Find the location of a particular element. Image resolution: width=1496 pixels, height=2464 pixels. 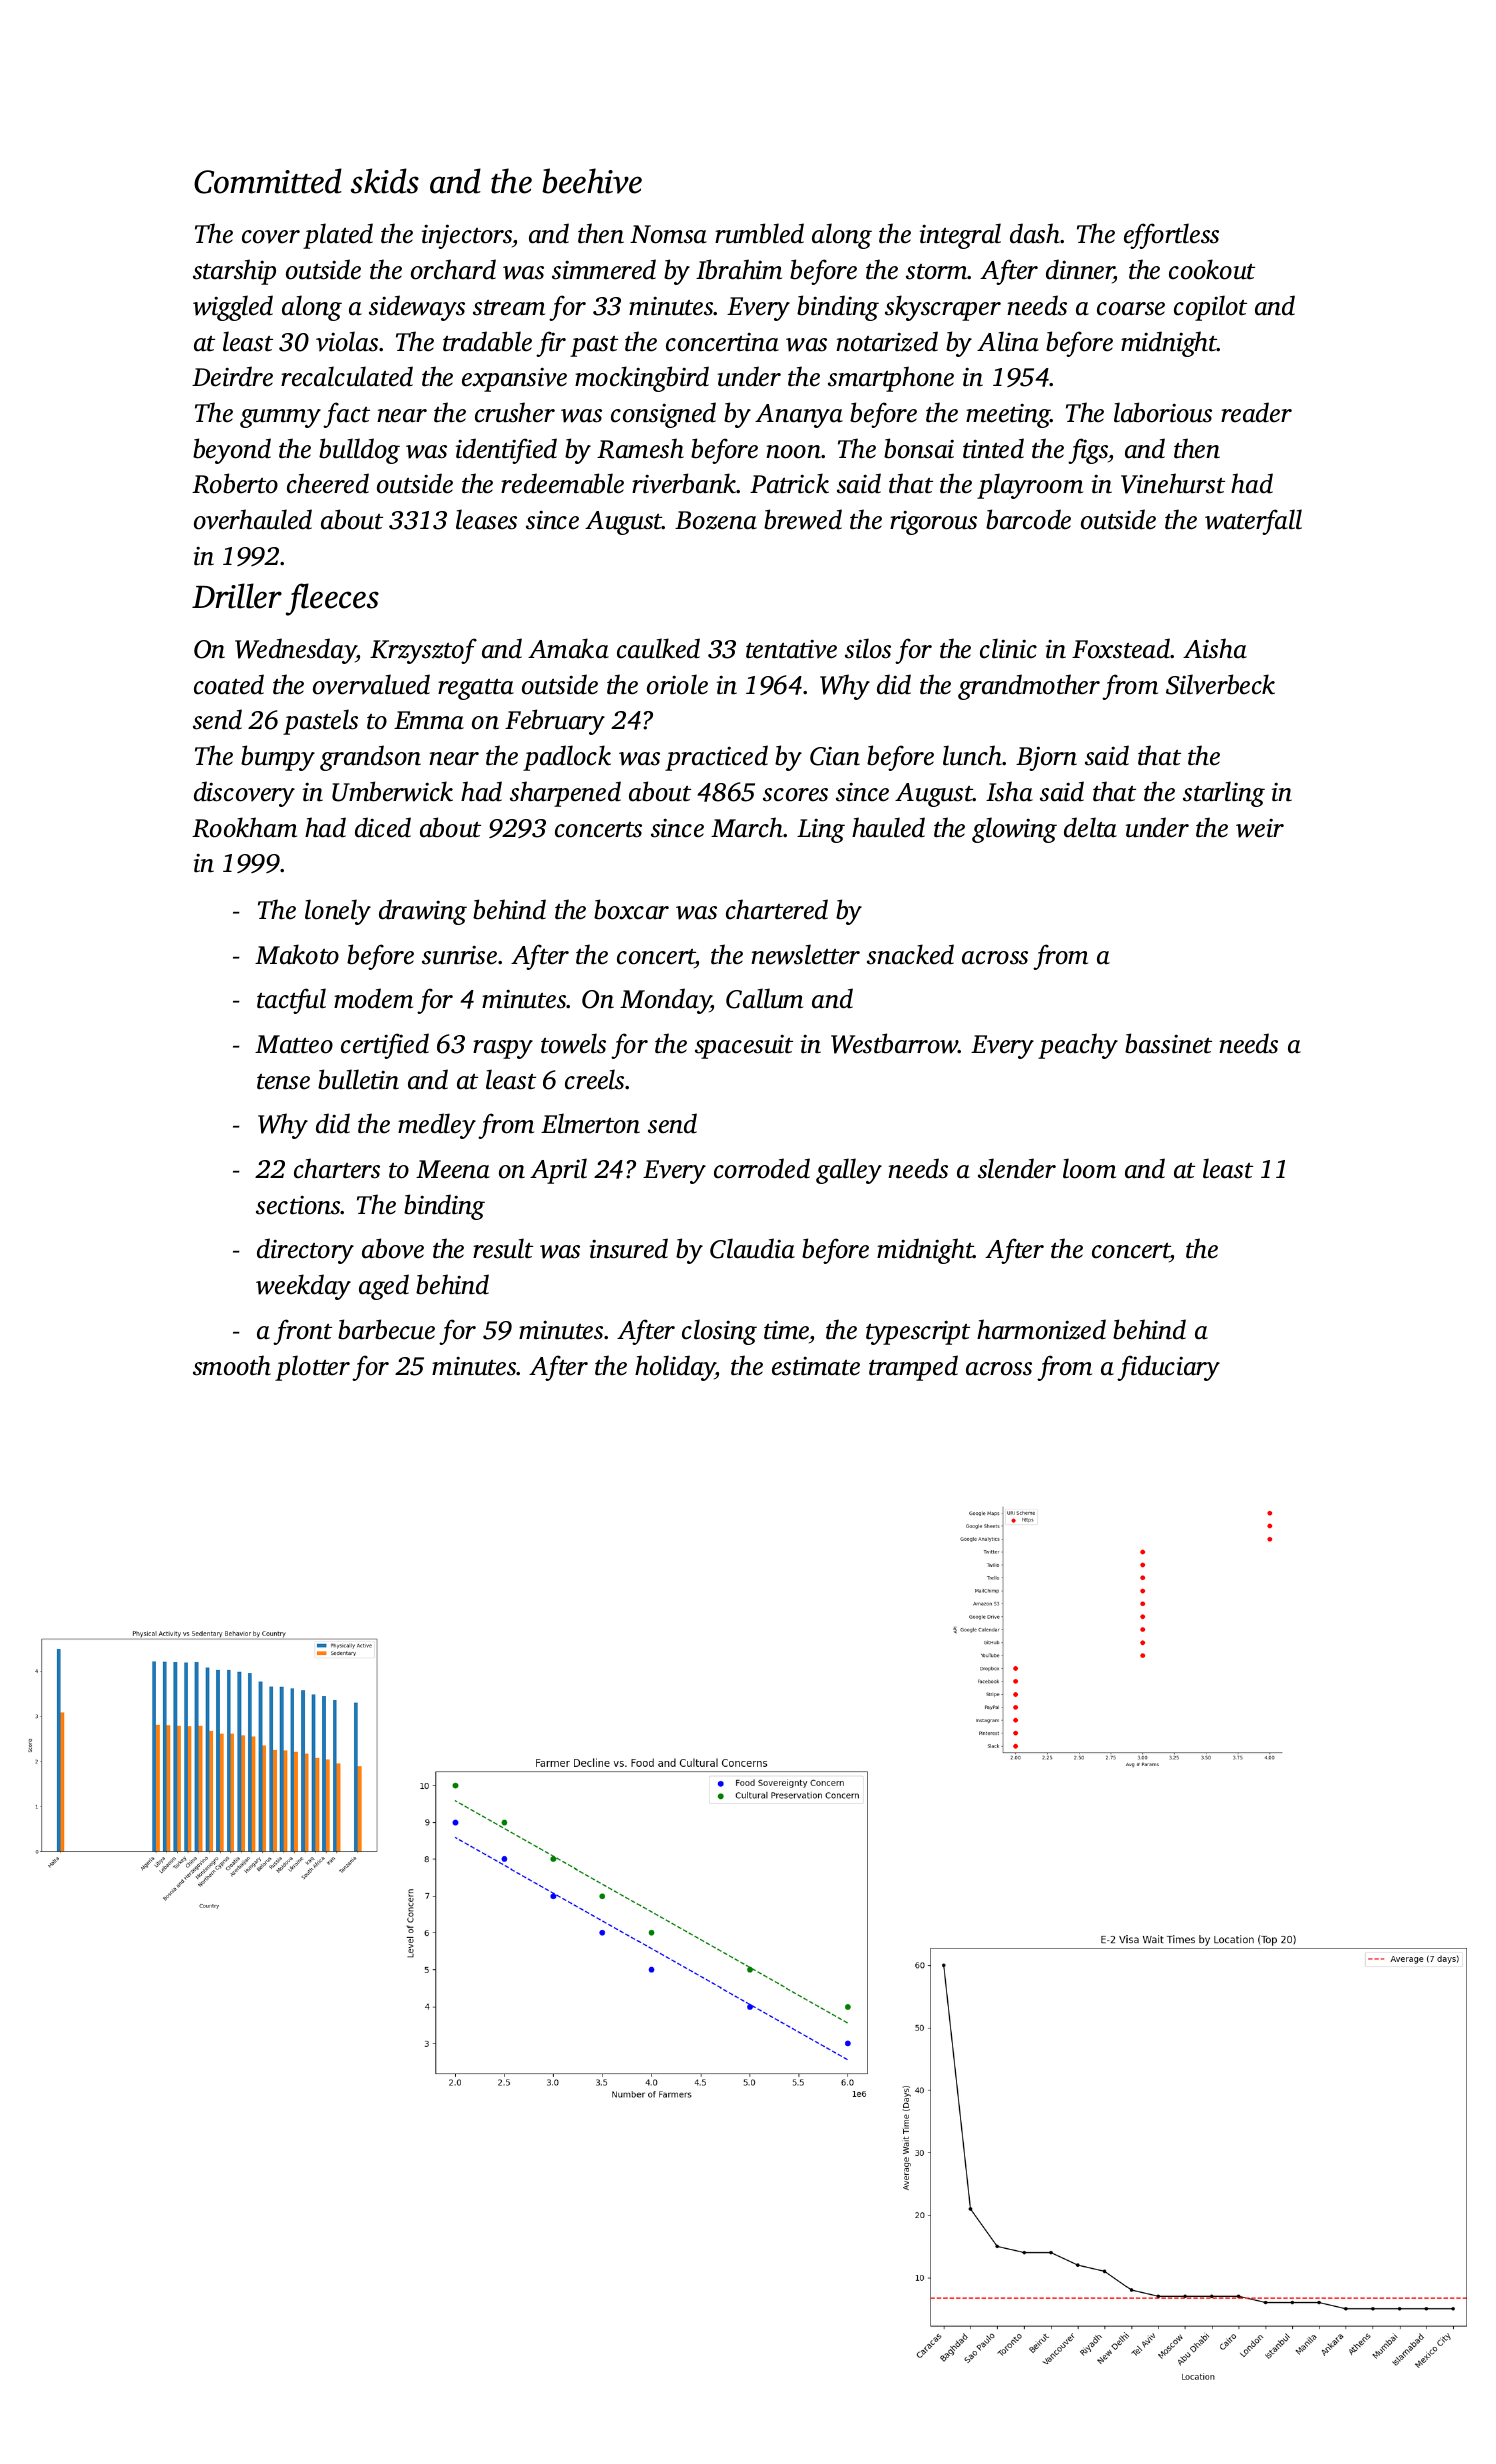

loom is located at coordinates (1089, 1168).
